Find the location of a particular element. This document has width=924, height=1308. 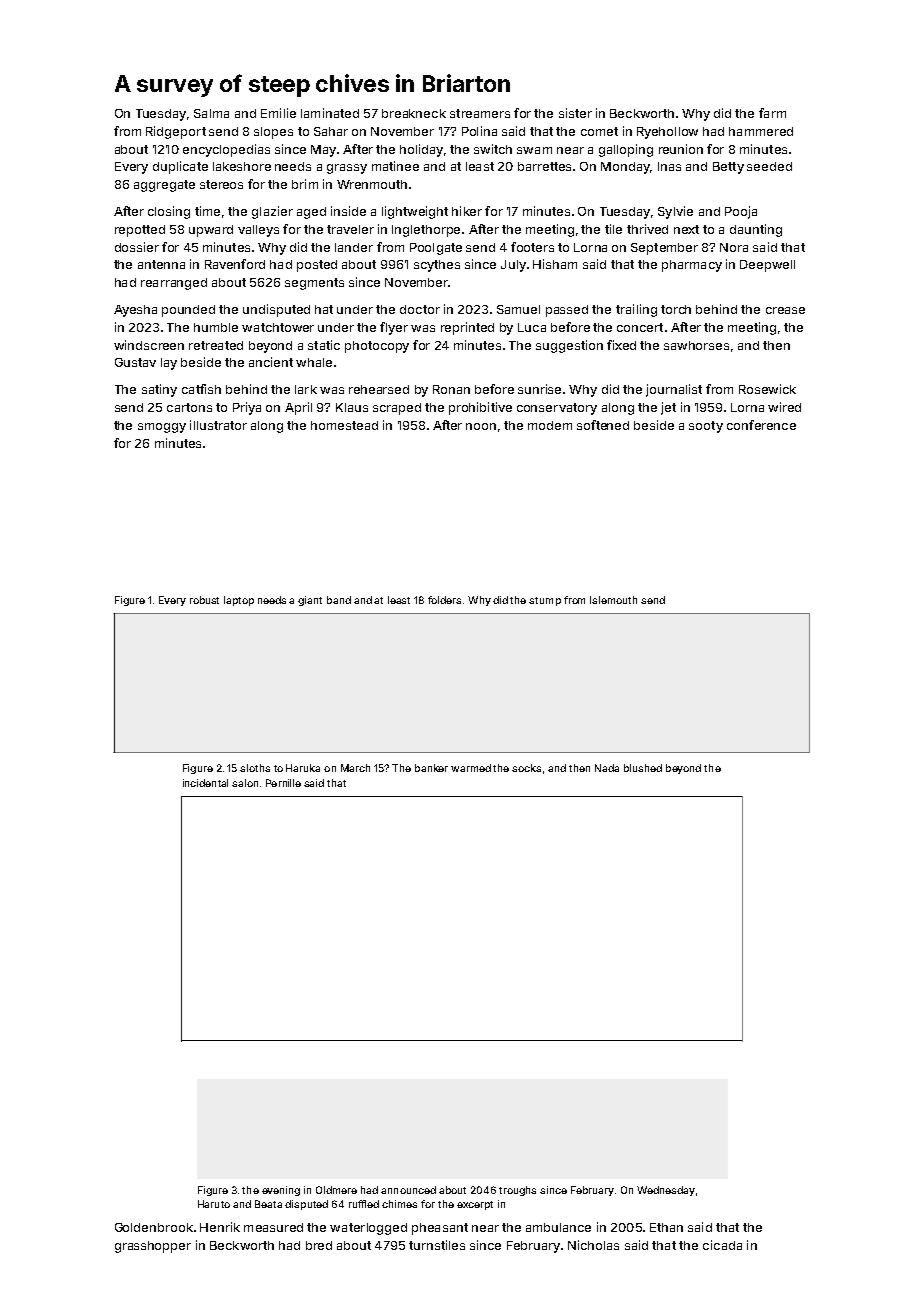

segments is located at coordinates (314, 284).
